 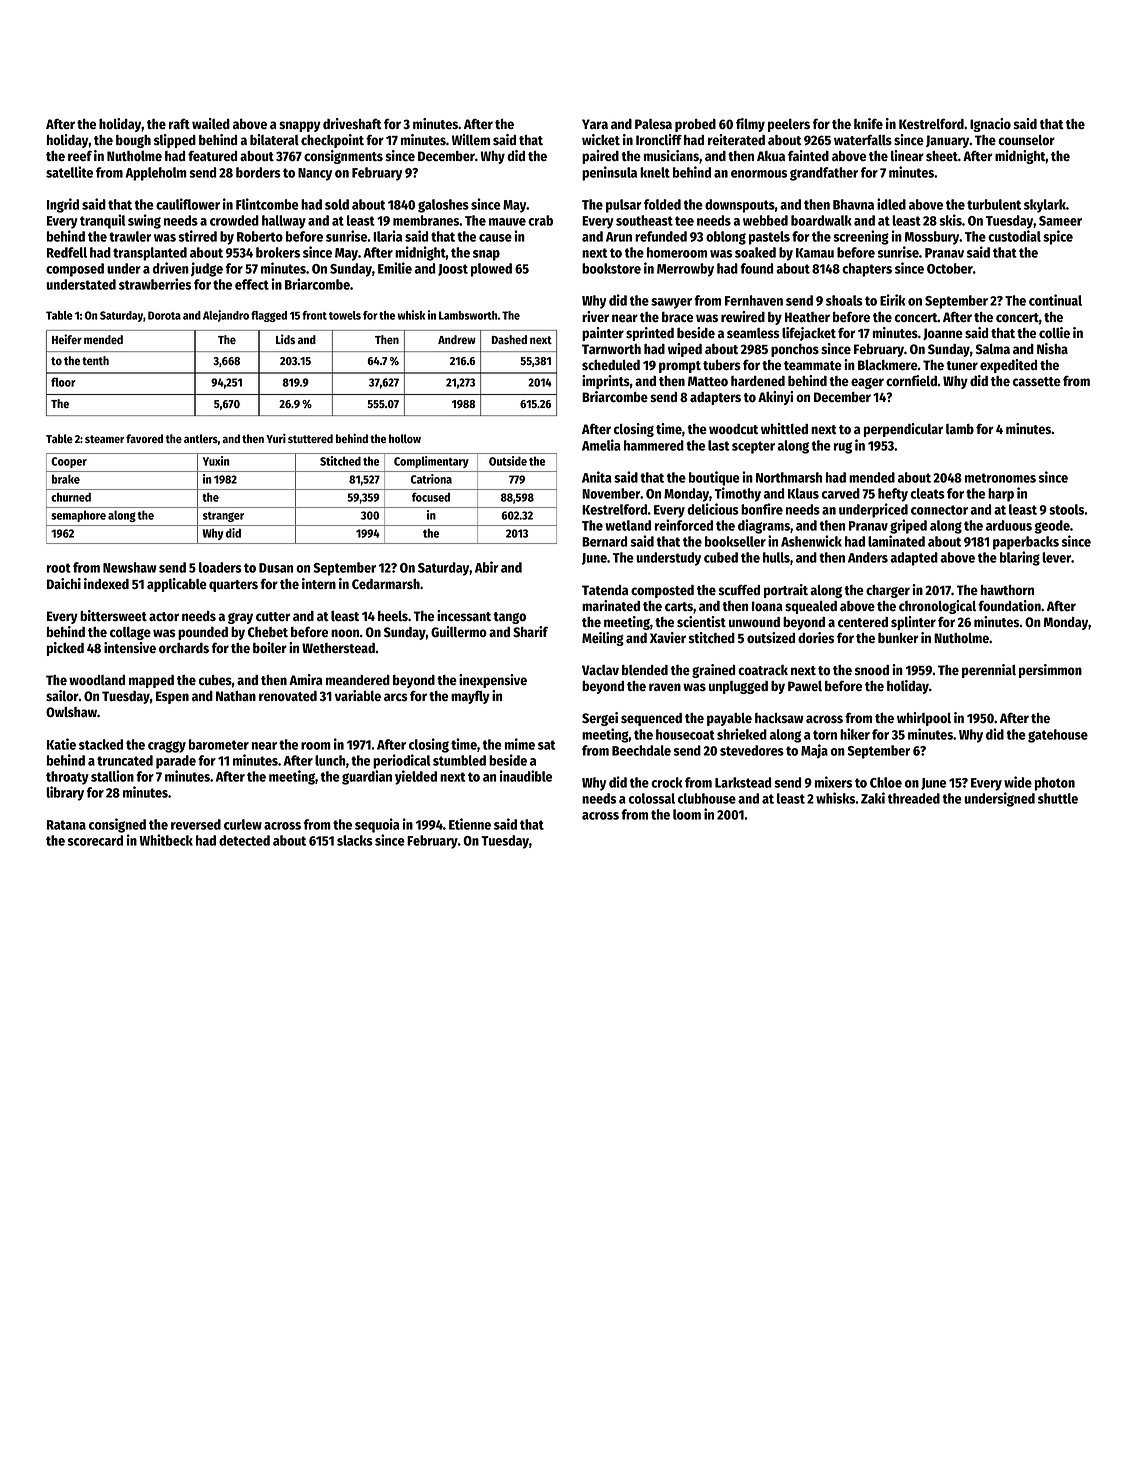 I want to click on Mossbury, so click(x=932, y=238).
